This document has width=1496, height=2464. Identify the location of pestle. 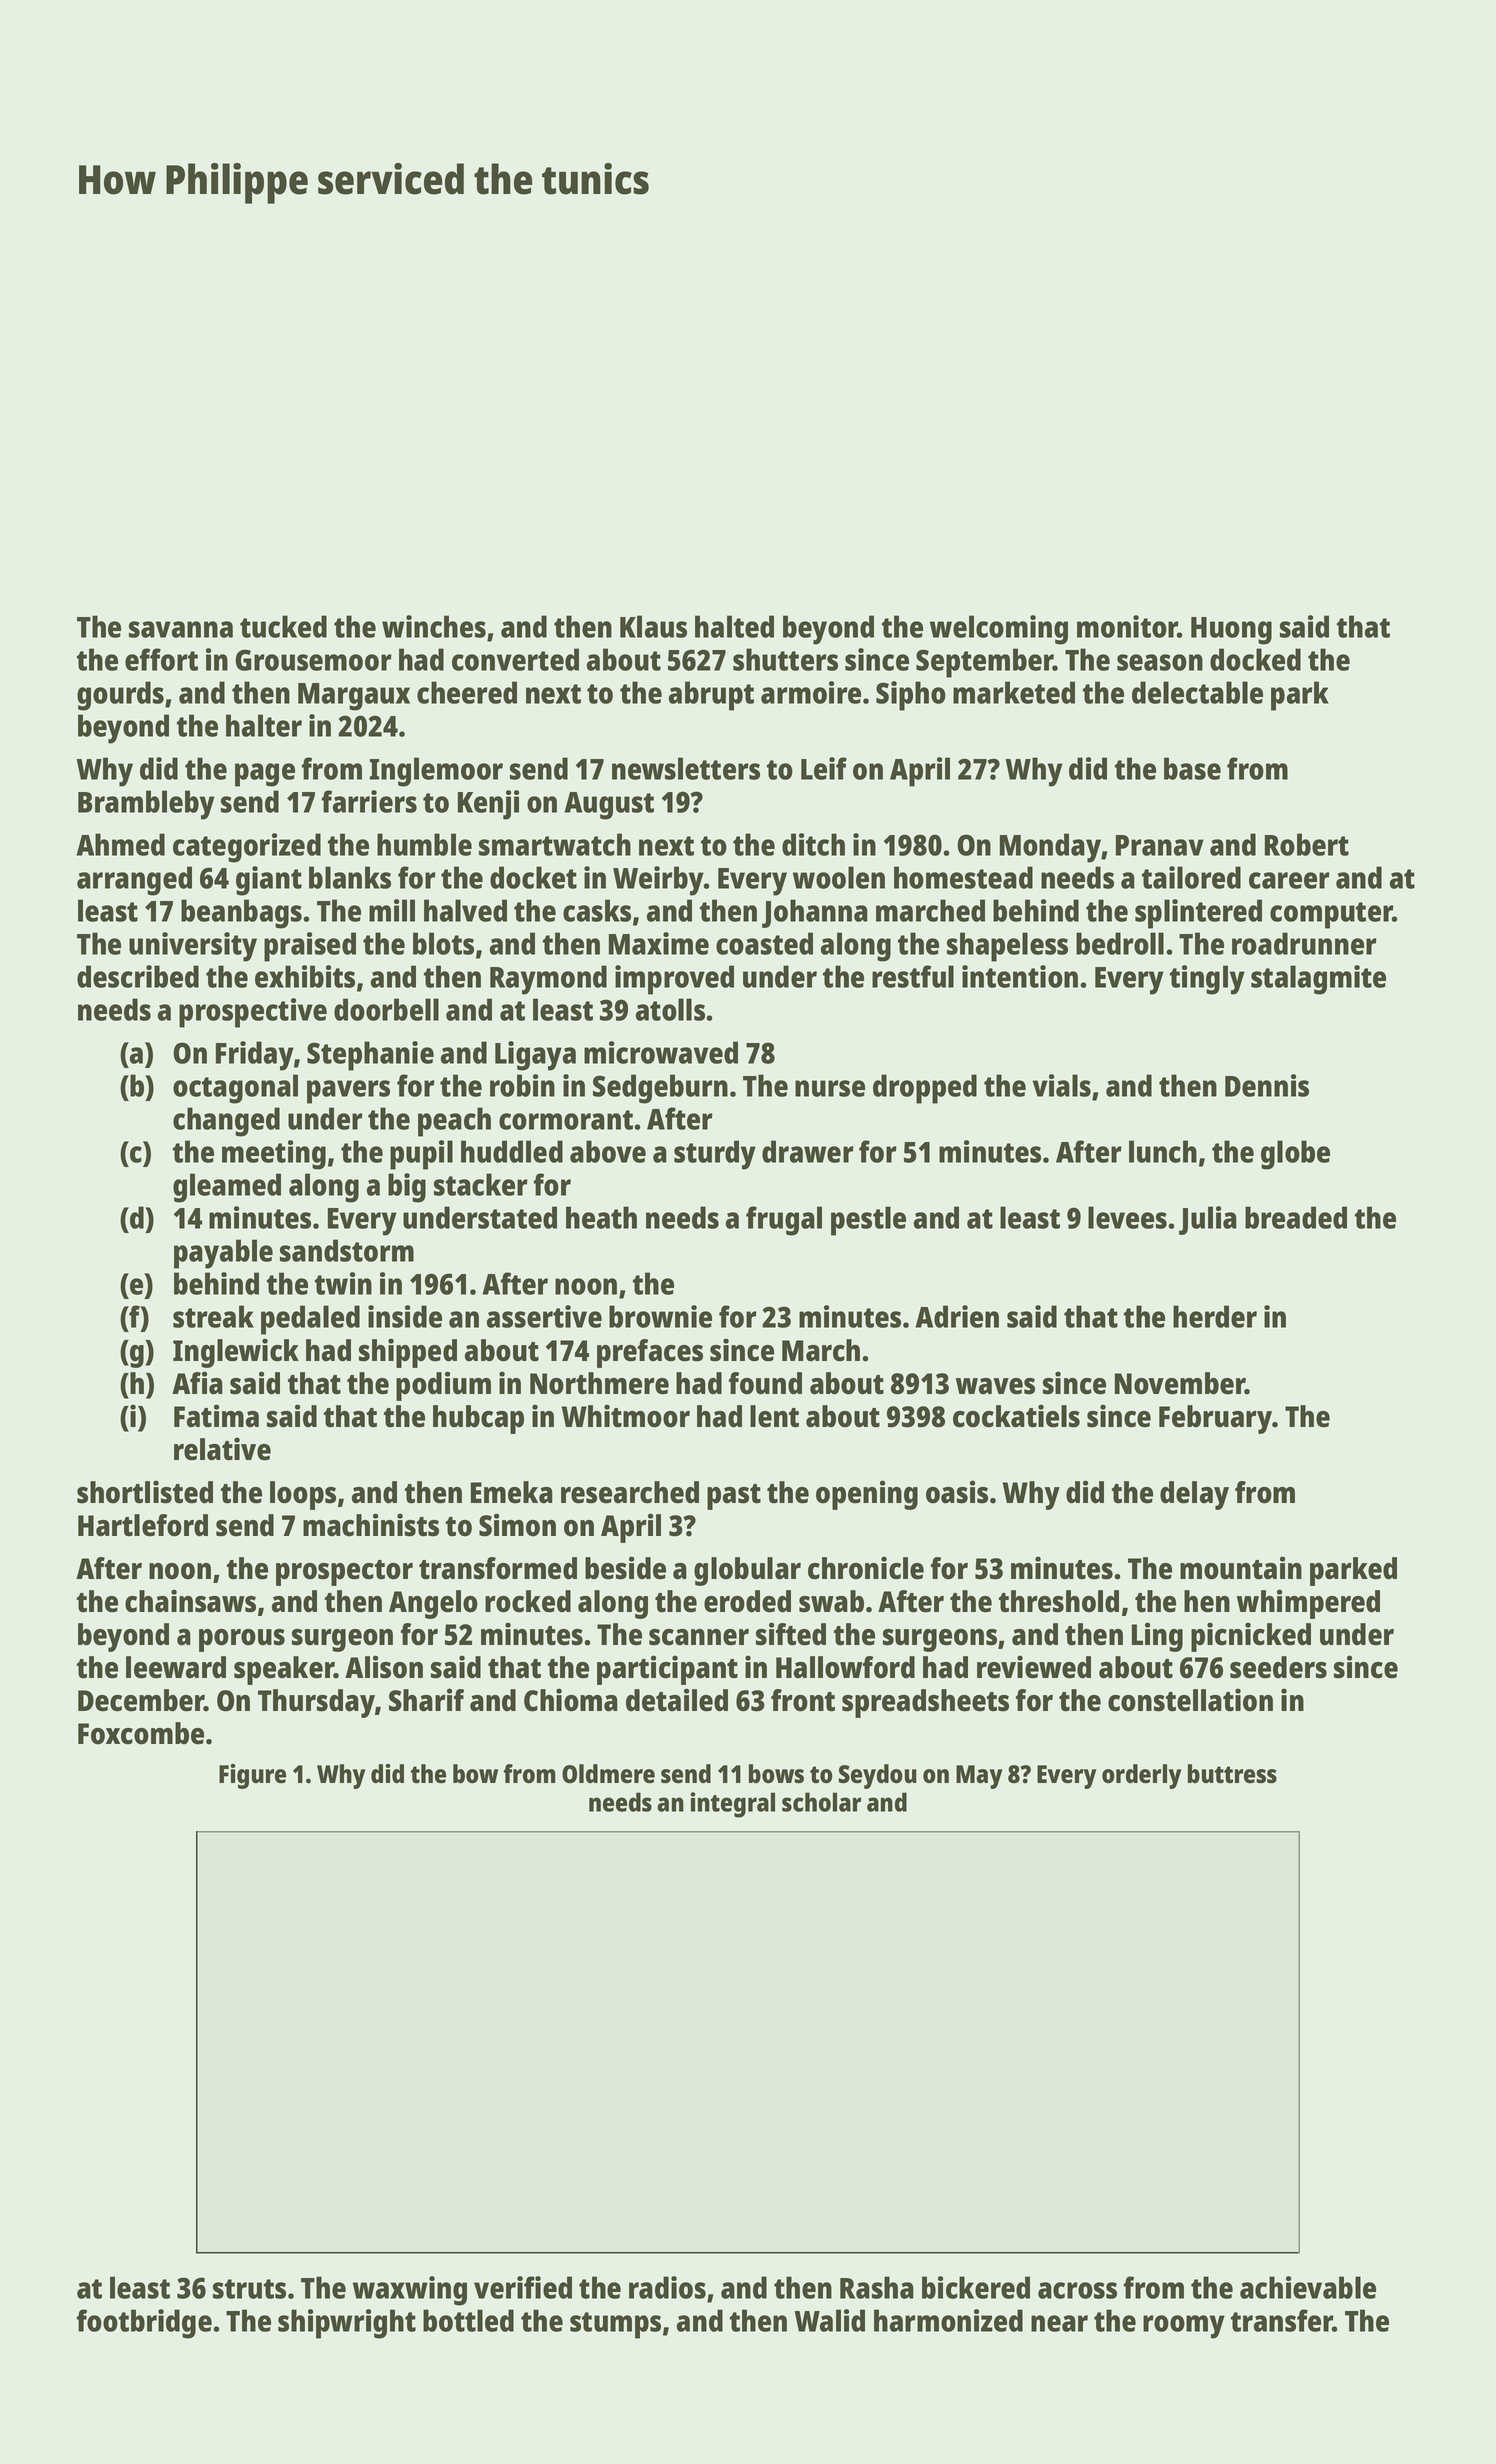
(868, 1221).
